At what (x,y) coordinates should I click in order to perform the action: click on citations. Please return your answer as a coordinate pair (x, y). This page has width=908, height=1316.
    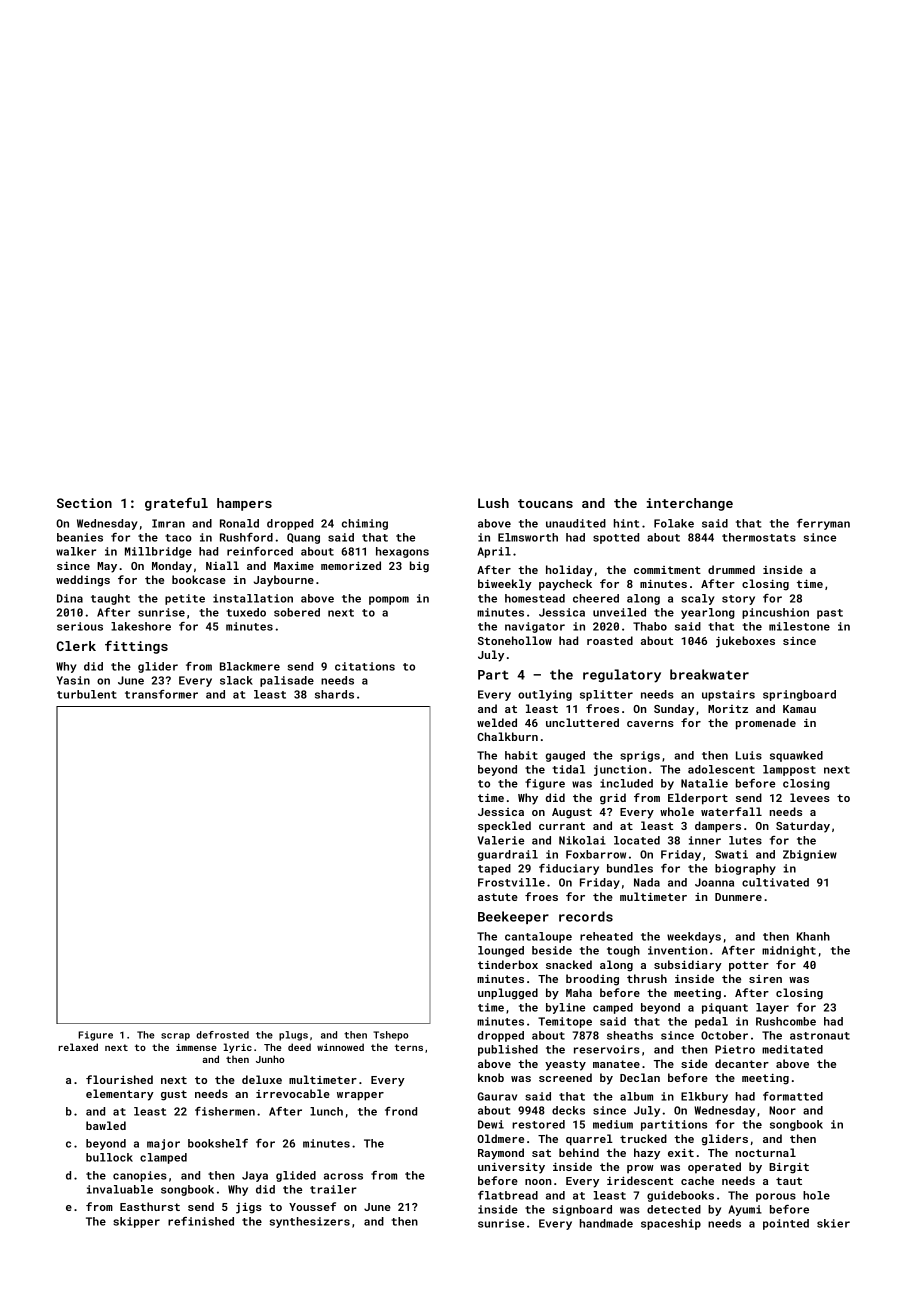
    Looking at the image, I should click on (365, 666).
